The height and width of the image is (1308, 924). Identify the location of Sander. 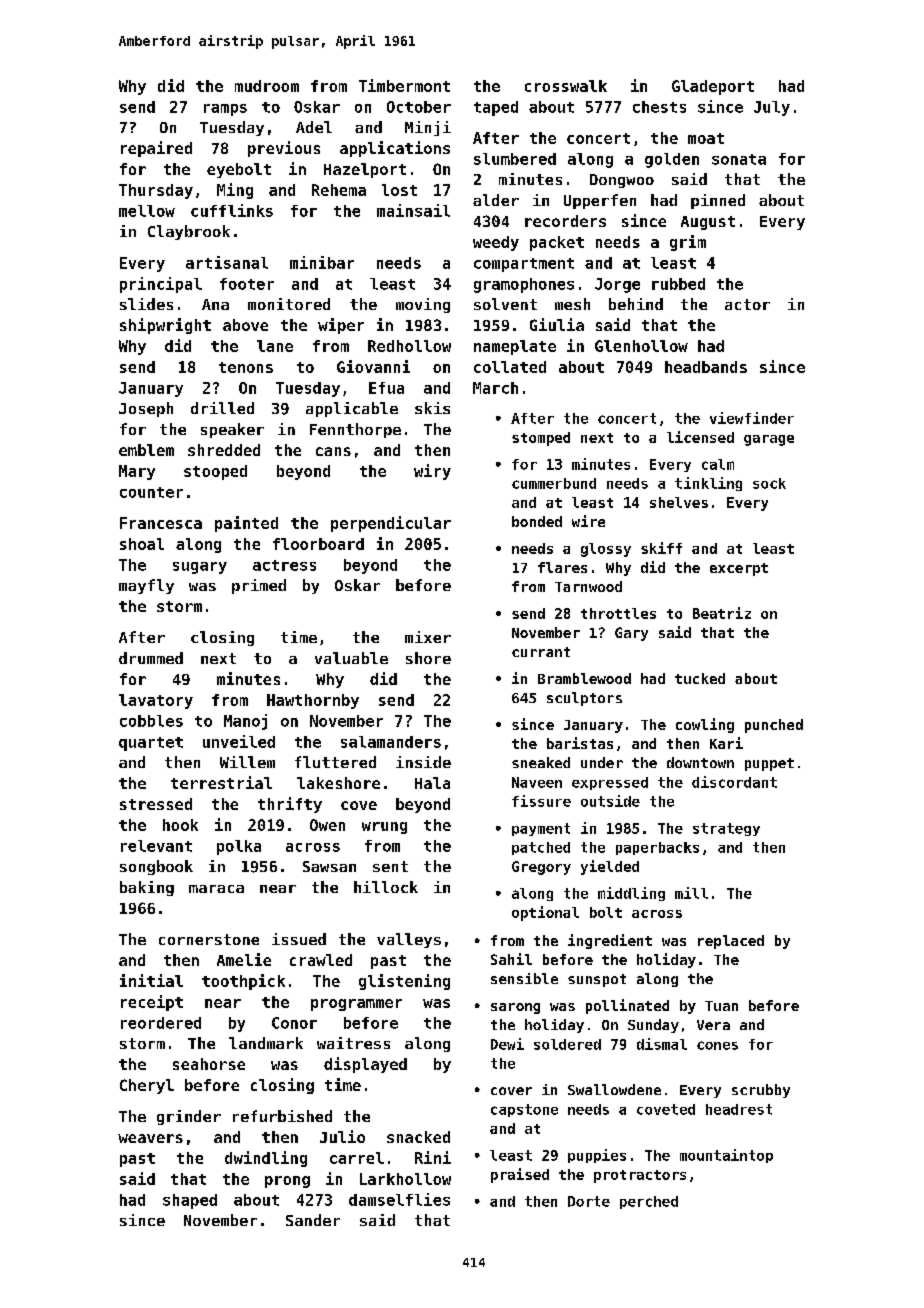
(313, 1220).
